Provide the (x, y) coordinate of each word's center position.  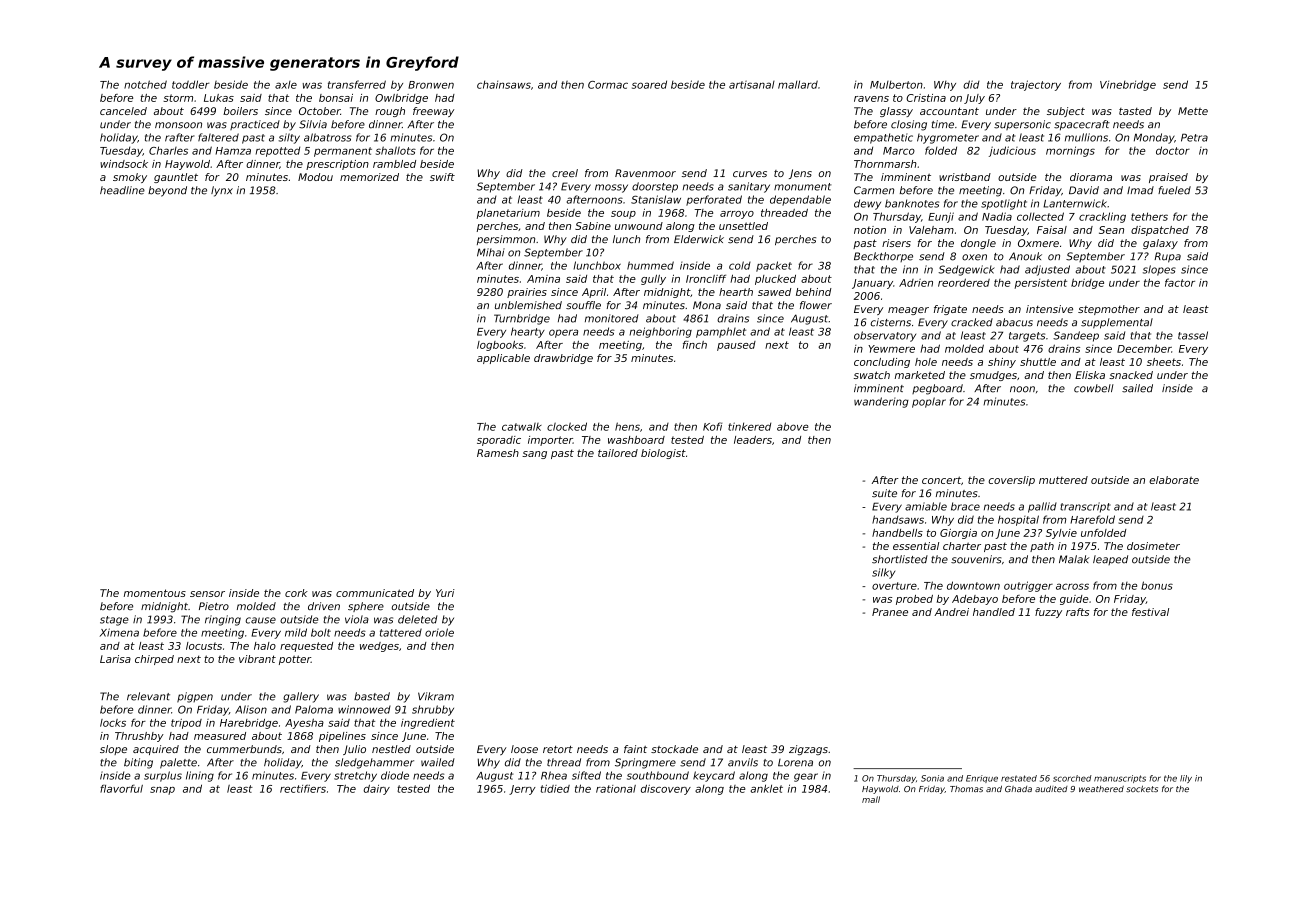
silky (883, 573)
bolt (321, 632)
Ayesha (304, 723)
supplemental (1117, 323)
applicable (503, 359)
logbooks (500, 346)
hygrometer (948, 139)
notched (145, 84)
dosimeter (1153, 546)
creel (565, 173)
